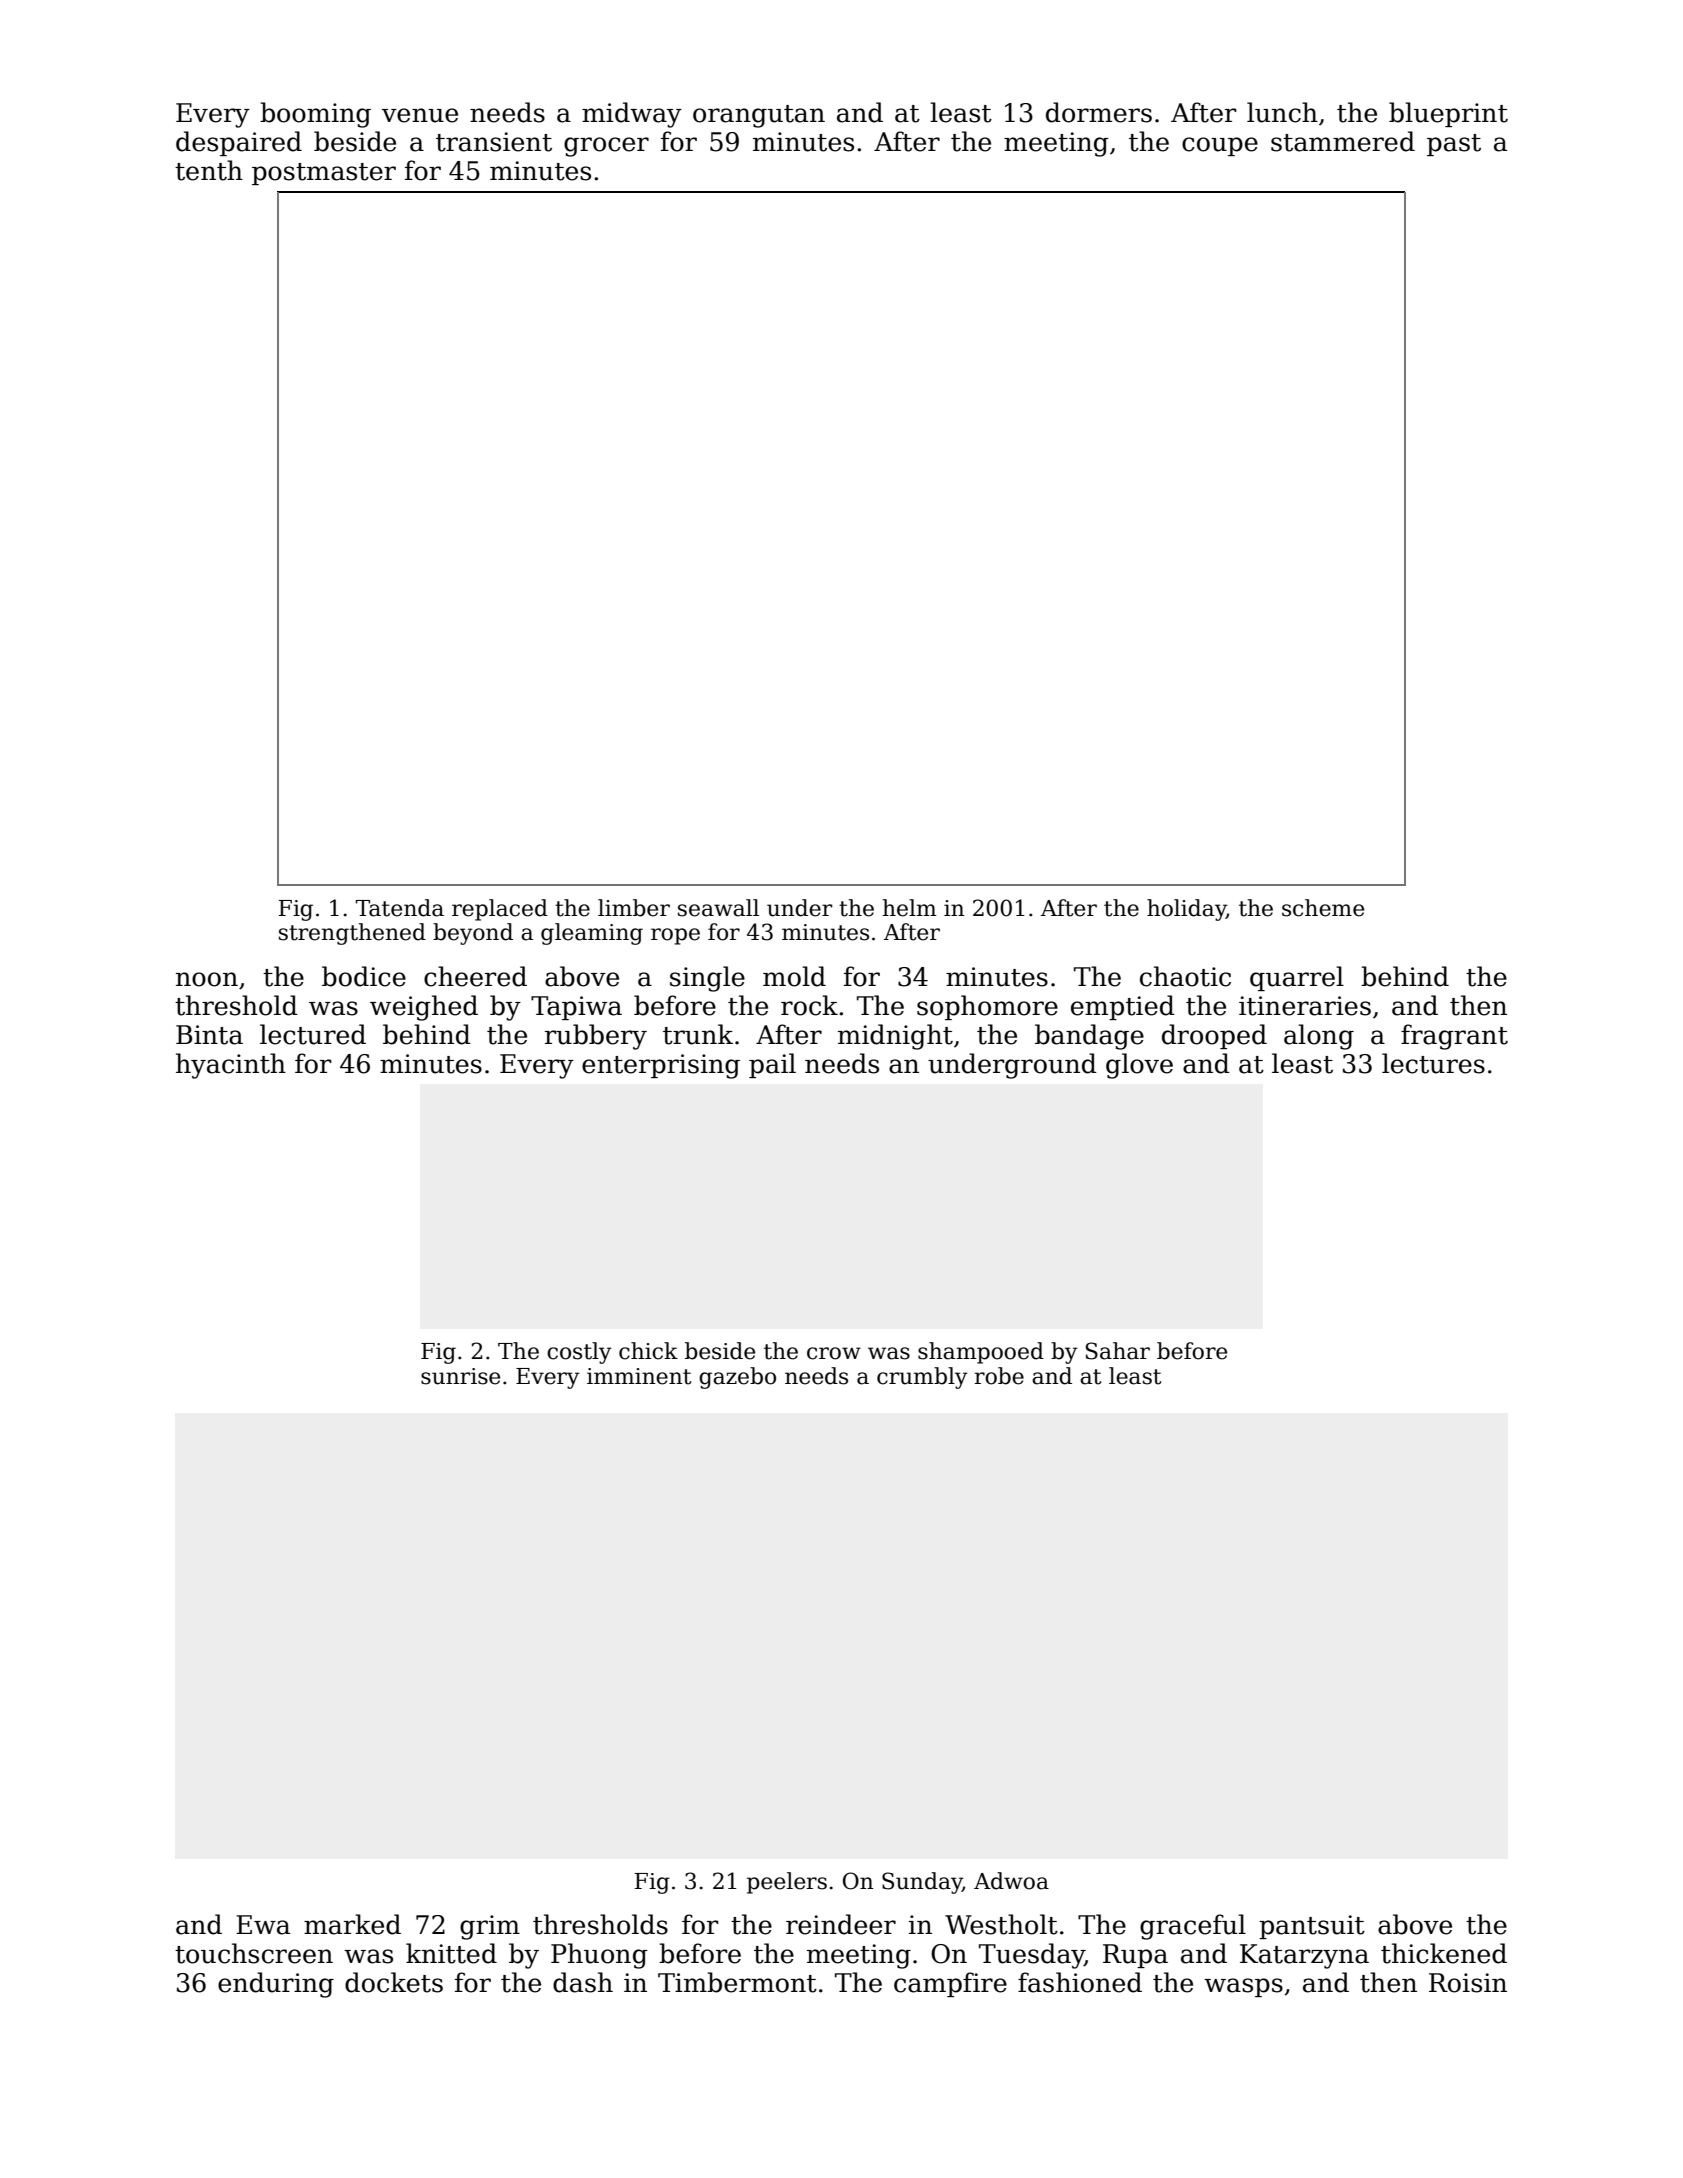 This screenshot has width=1683, height=2178. I want to click on Sahar, so click(1118, 1351).
